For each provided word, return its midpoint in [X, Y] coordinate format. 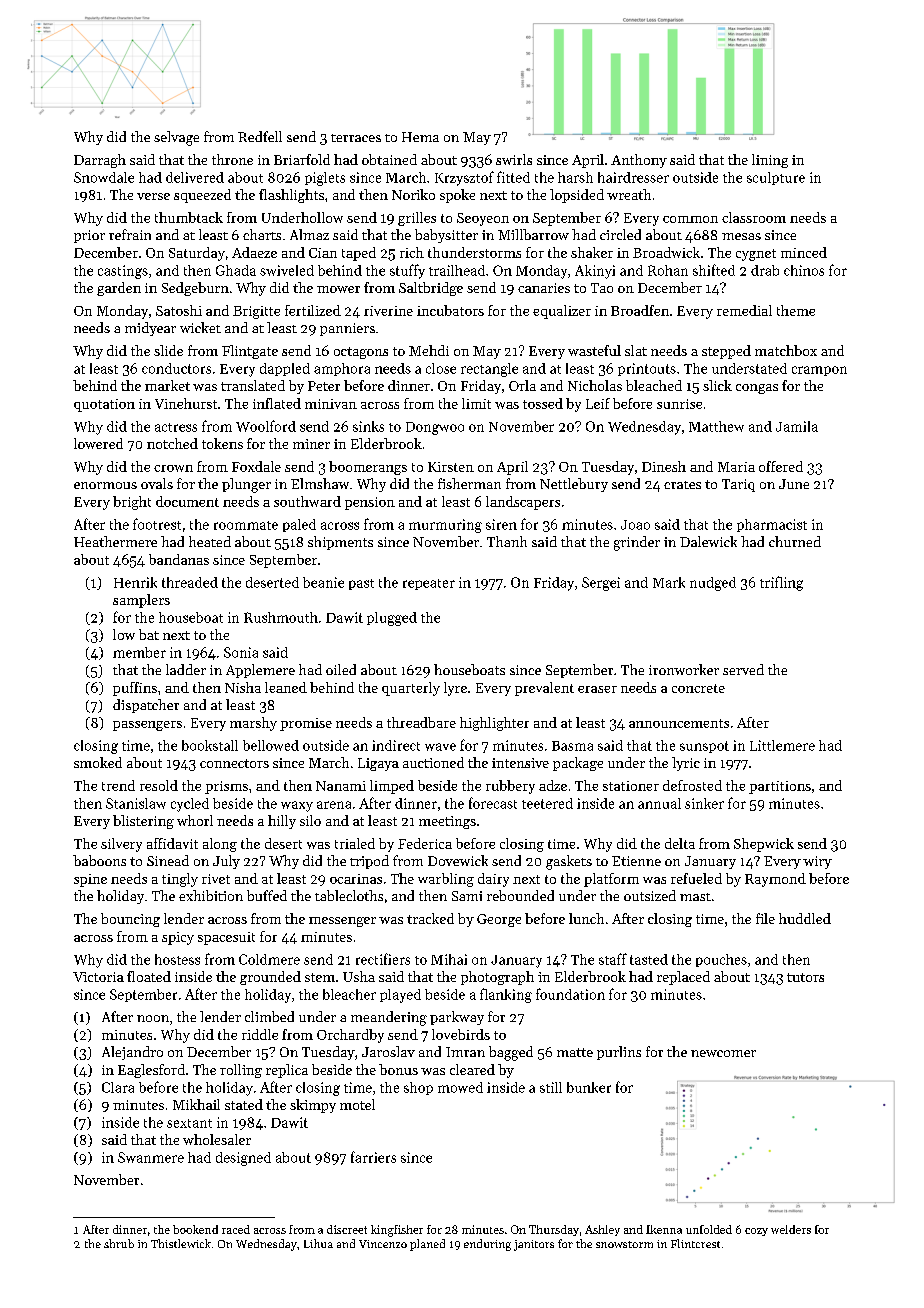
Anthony [639, 161]
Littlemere [782, 745]
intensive [520, 763]
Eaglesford [151, 1071]
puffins [135, 689]
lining [770, 161]
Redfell [260, 136]
